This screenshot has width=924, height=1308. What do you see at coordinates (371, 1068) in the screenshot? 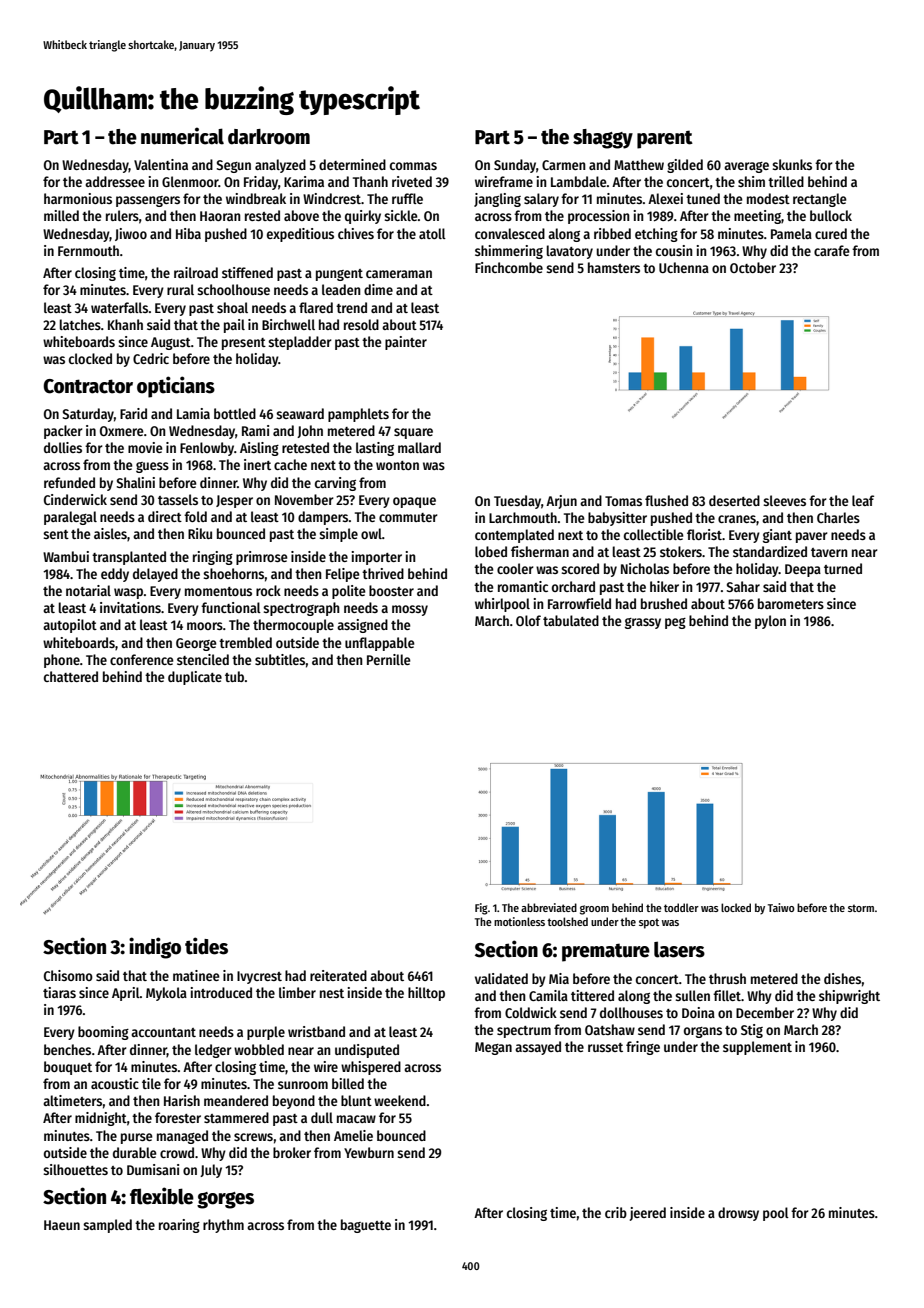
I see `whispered` at bounding box center [371, 1068].
